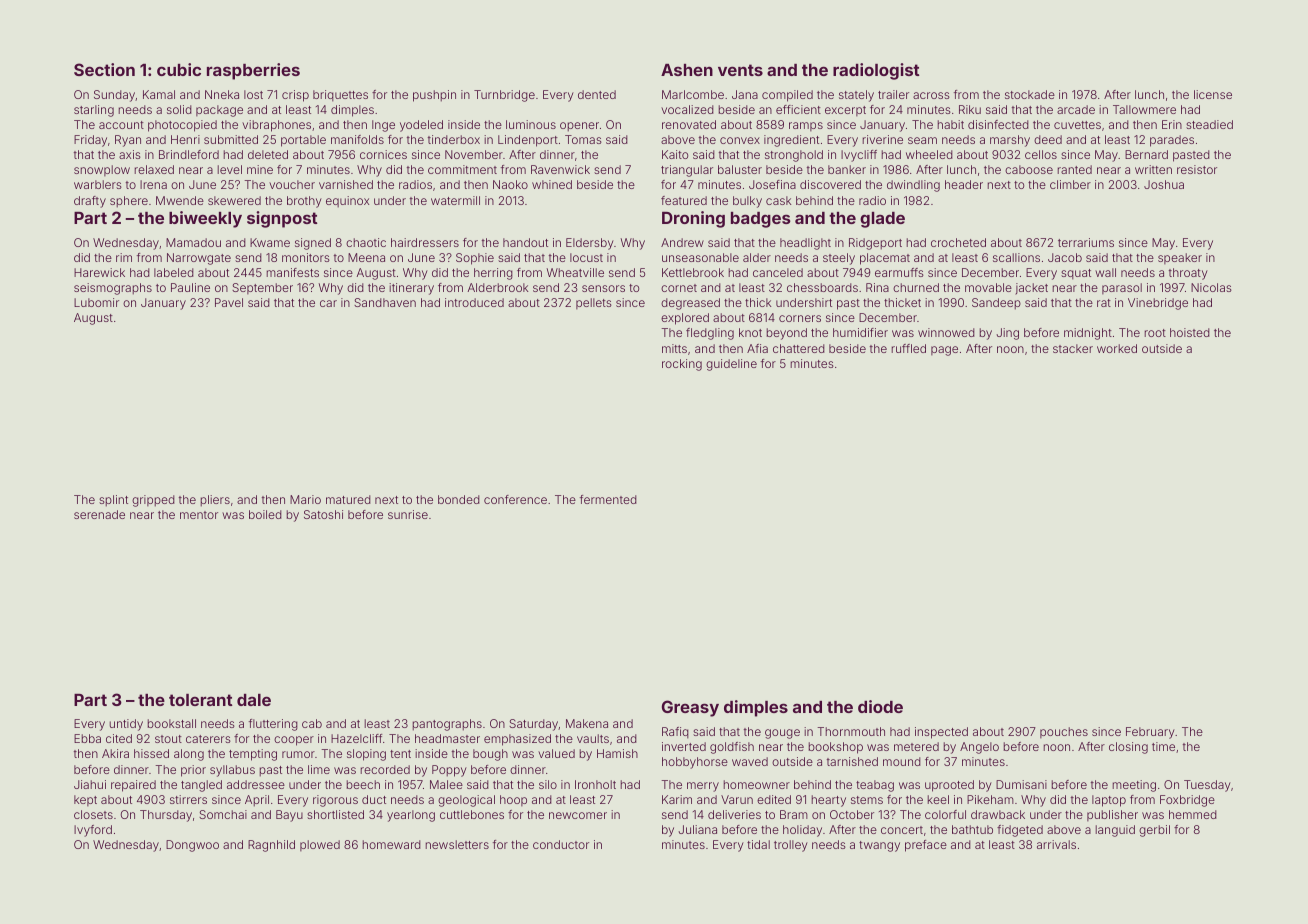 This document has width=1308, height=924. I want to click on skewered, so click(234, 200).
